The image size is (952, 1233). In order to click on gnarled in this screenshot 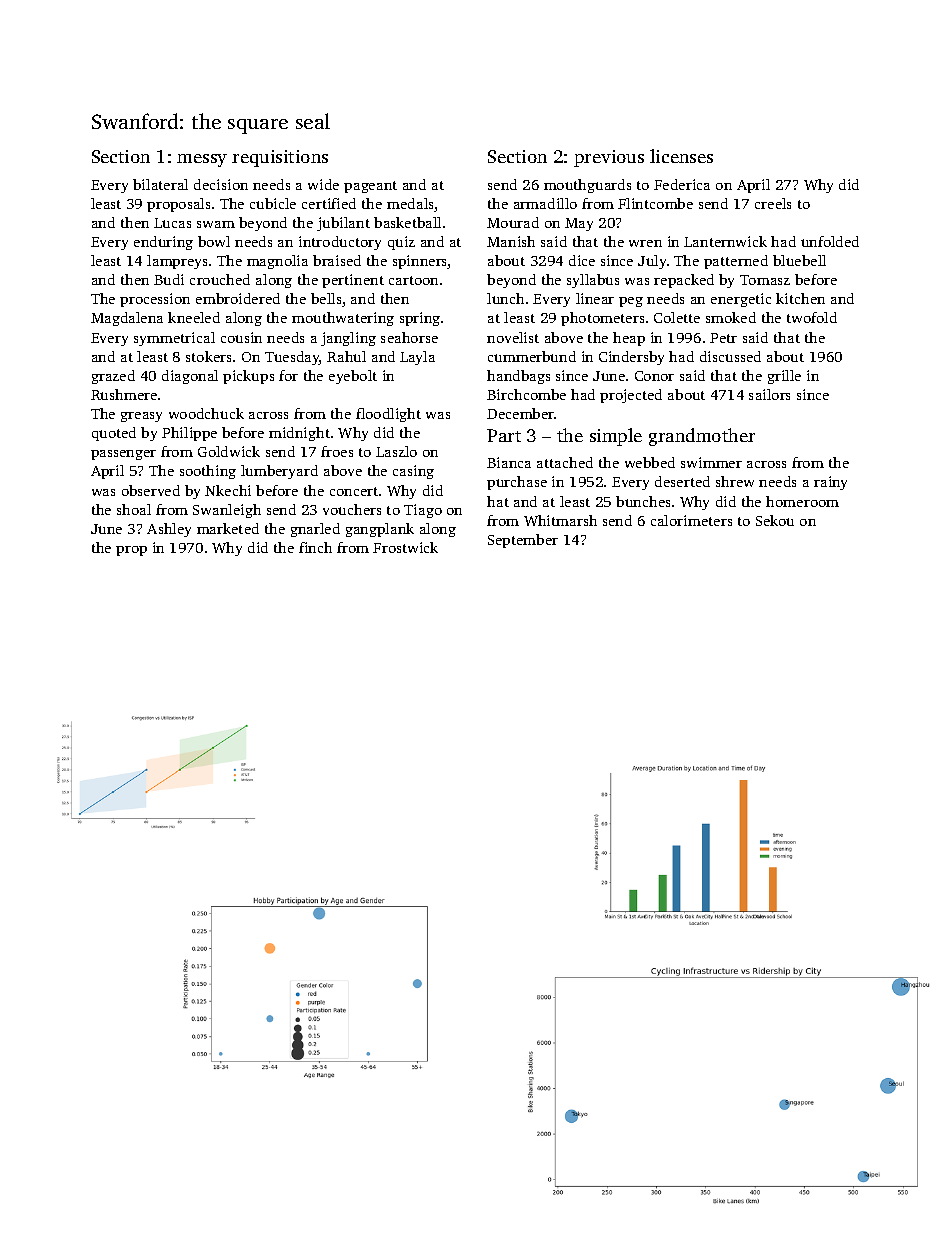, I will do `click(315, 530)`.
